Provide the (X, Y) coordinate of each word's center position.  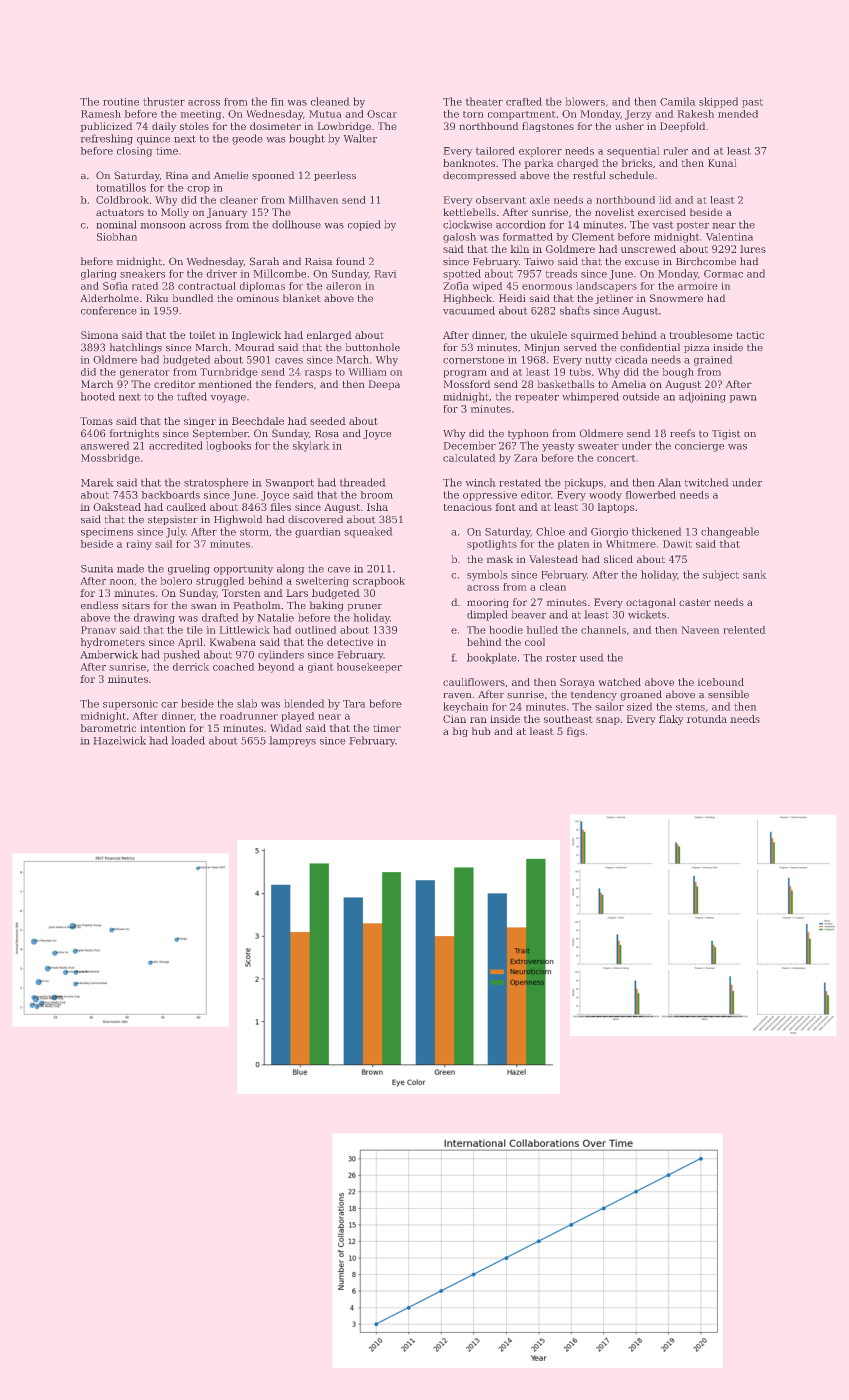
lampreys (292, 741)
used (592, 657)
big (460, 732)
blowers (585, 101)
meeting (201, 115)
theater (484, 101)
